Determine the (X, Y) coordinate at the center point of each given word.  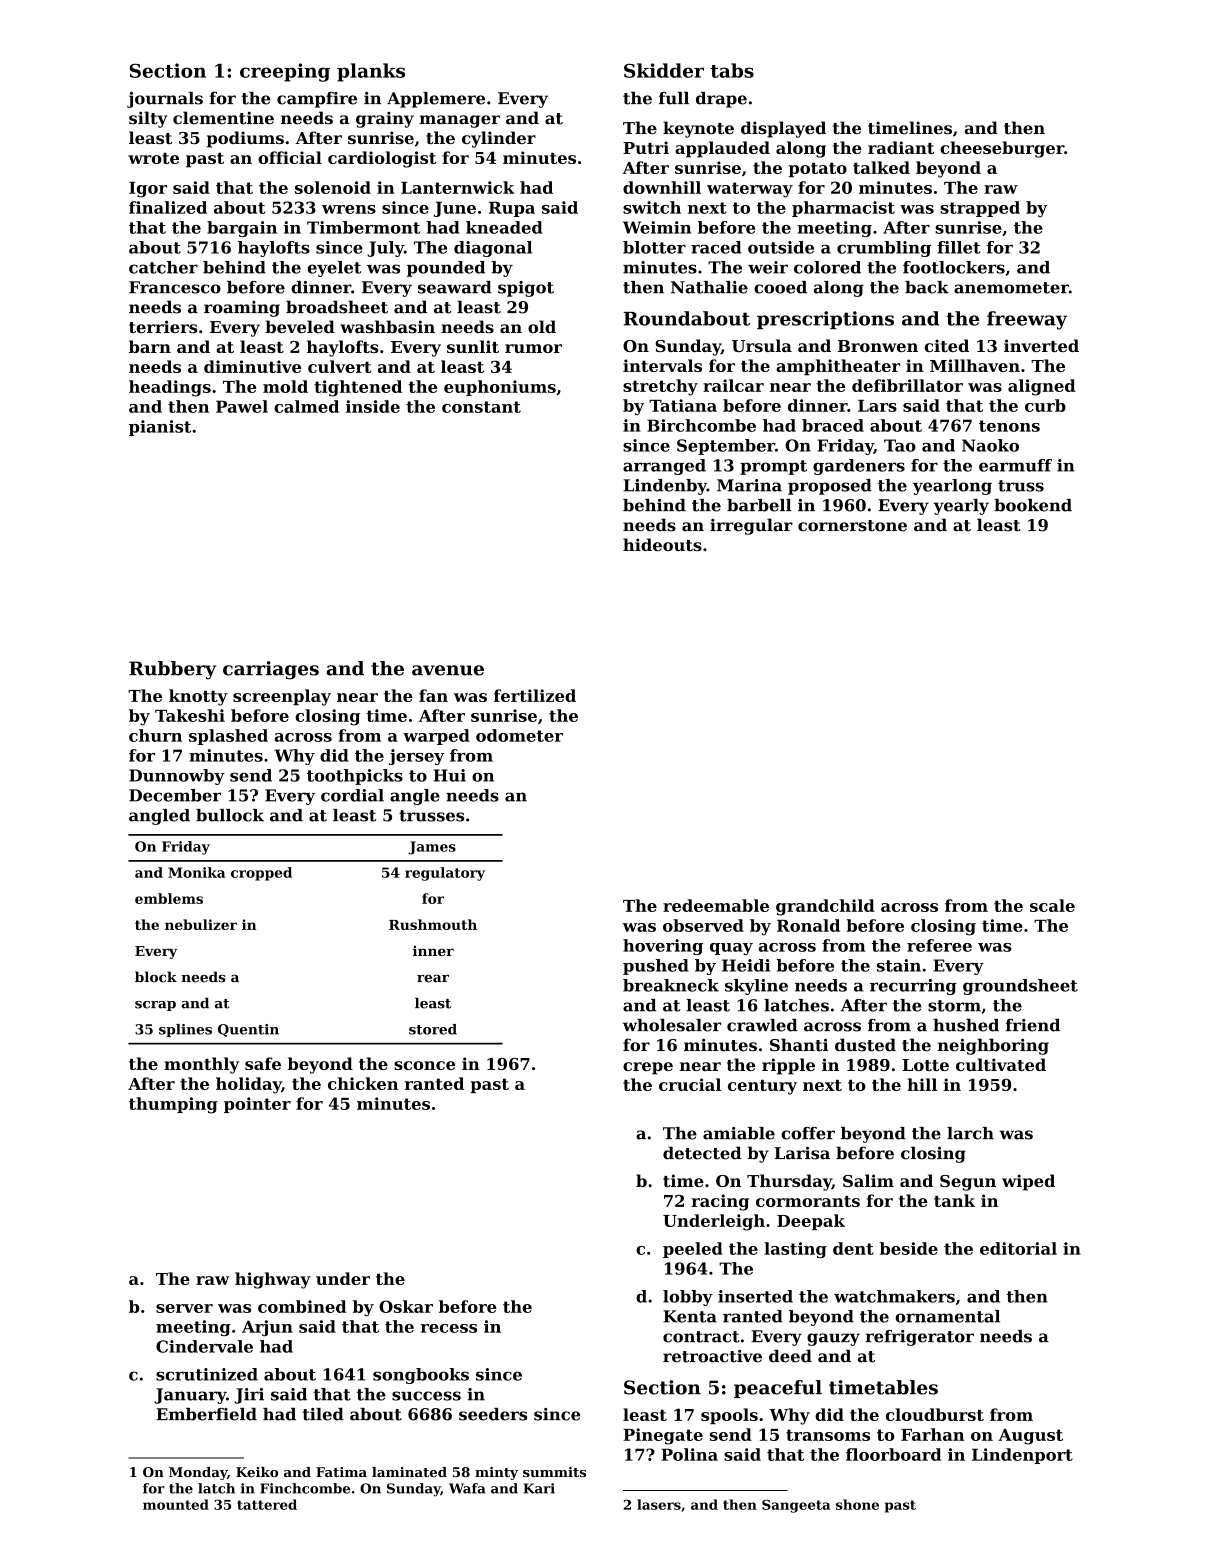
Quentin (248, 1030)
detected (702, 1153)
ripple (788, 1066)
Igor (148, 190)
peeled (693, 1250)
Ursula (762, 345)
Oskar (406, 1306)
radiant (901, 147)
